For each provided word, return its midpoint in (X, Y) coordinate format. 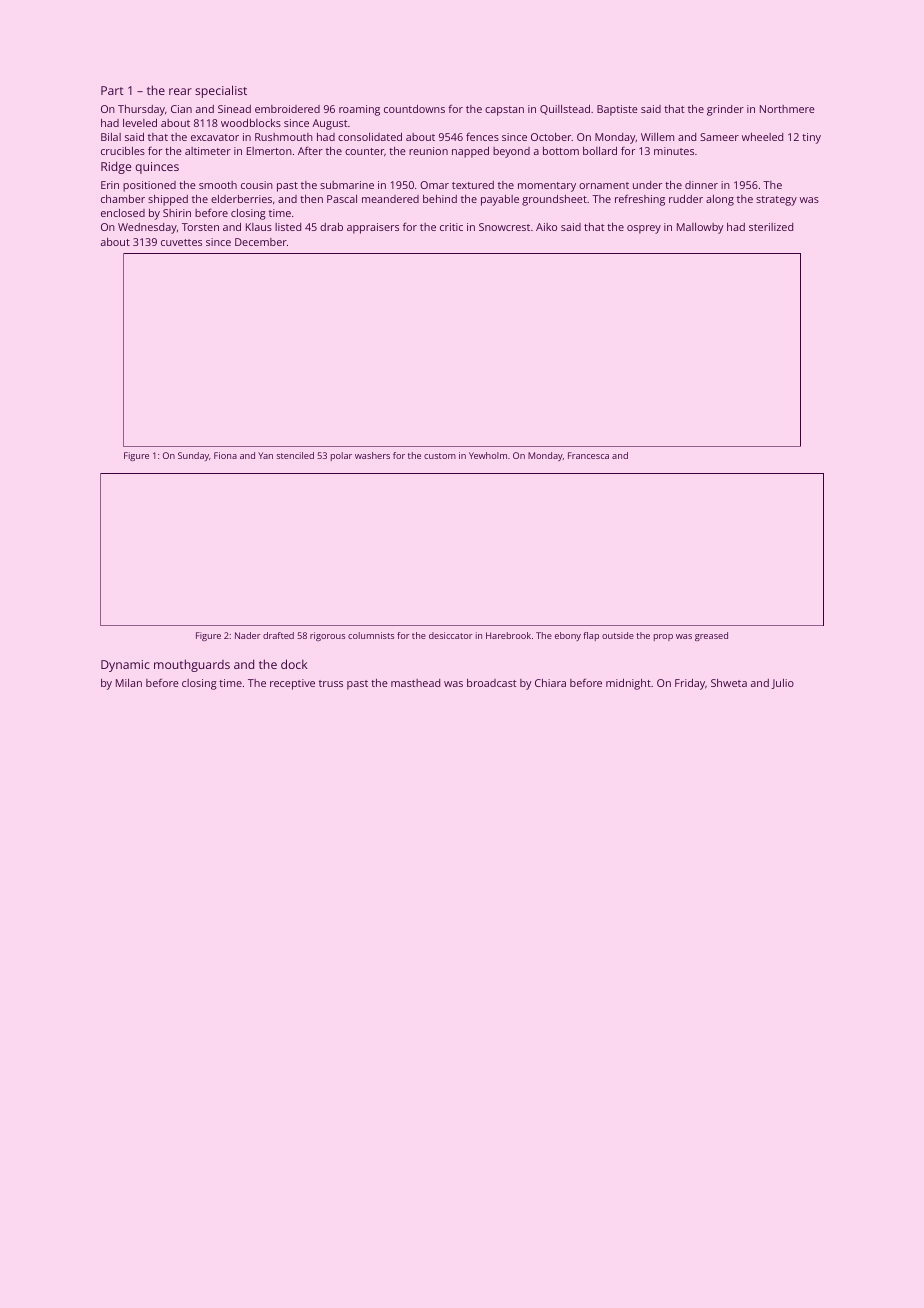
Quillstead (565, 110)
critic (451, 227)
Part (112, 90)
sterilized (771, 227)
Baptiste (617, 110)
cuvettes (181, 242)
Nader (247, 635)
